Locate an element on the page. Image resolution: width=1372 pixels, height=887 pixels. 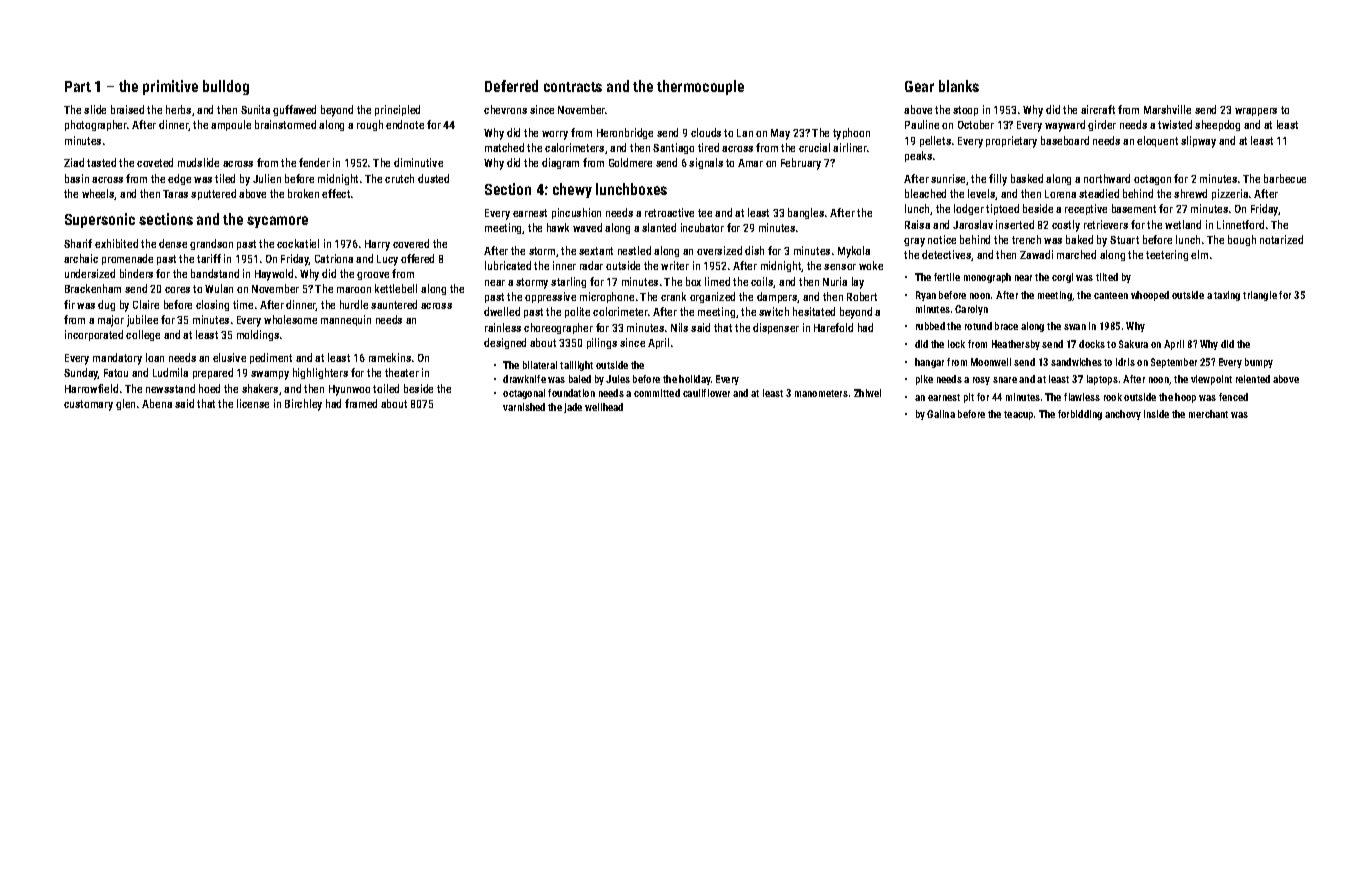
slanted is located at coordinates (659, 227).
